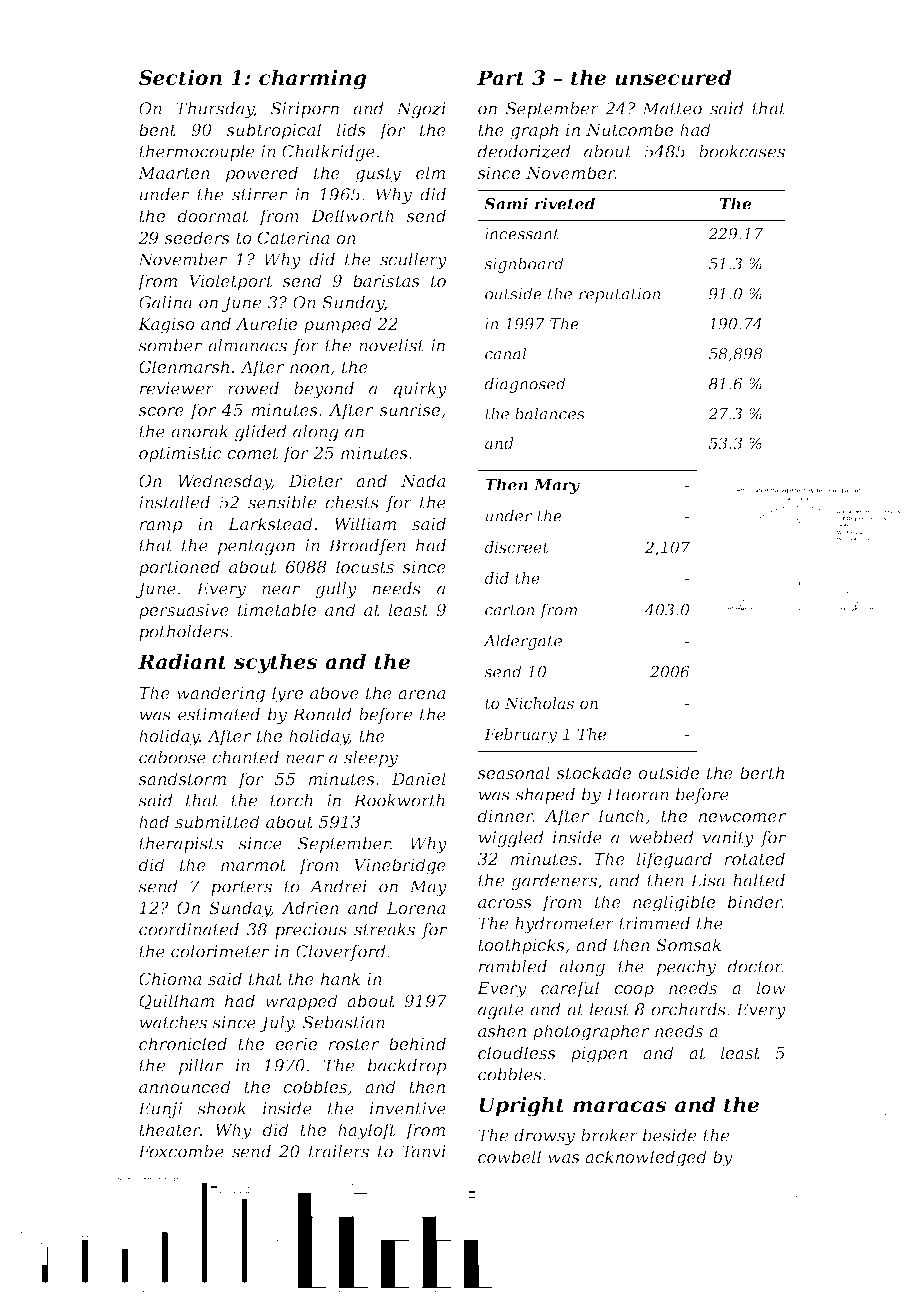 Image resolution: width=924 pixels, height=1314 pixels. I want to click on Broadfen, so click(367, 547).
